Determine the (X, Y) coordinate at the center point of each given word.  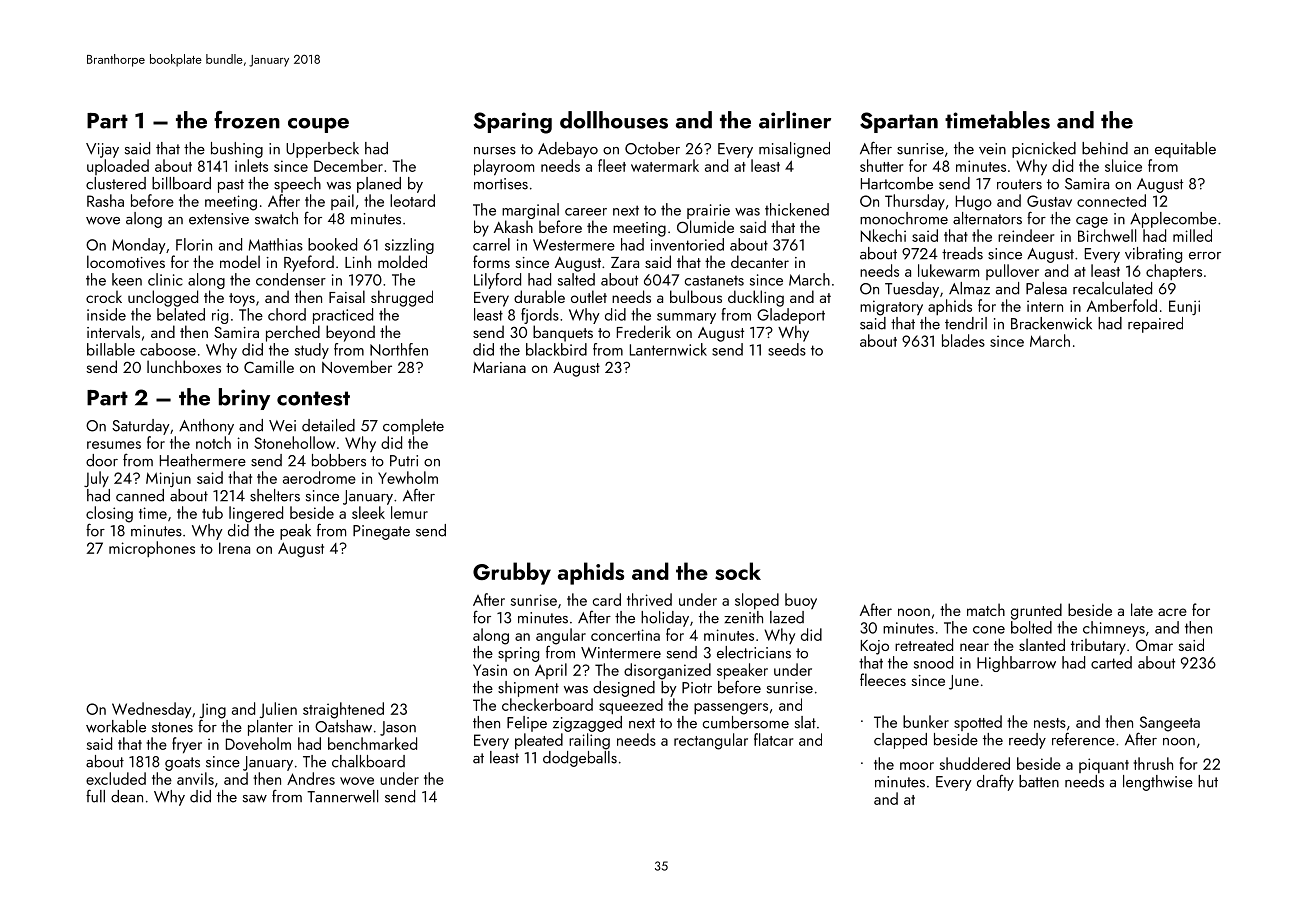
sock (738, 571)
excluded (116, 778)
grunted (1036, 611)
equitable (1185, 150)
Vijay (102, 150)
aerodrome (319, 477)
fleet (612, 165)
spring (518, 654)
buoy (801, 601)
